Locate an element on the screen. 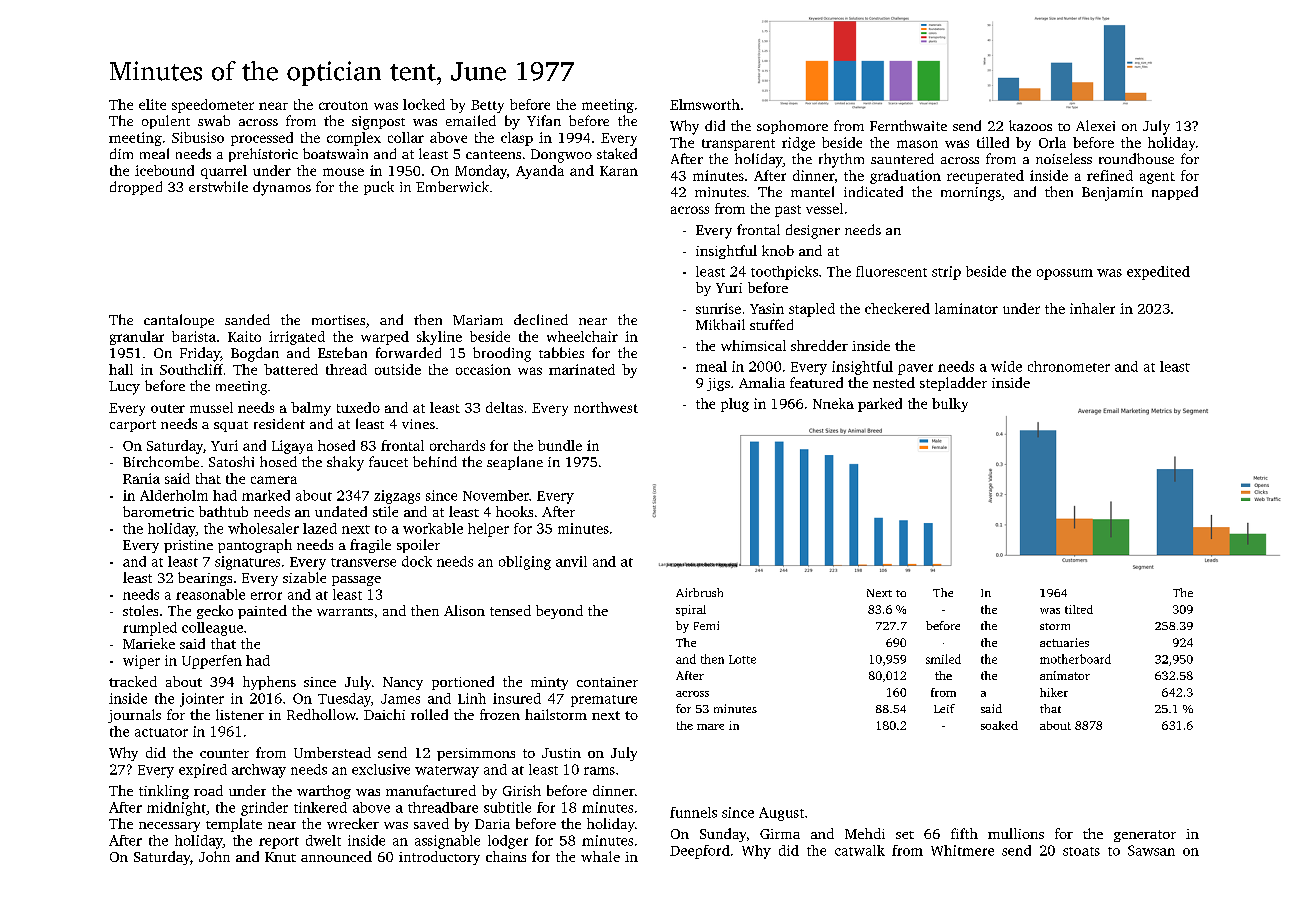 This screenshot has height=924, width=1308. sanded is located at coordinates (247, 319).
